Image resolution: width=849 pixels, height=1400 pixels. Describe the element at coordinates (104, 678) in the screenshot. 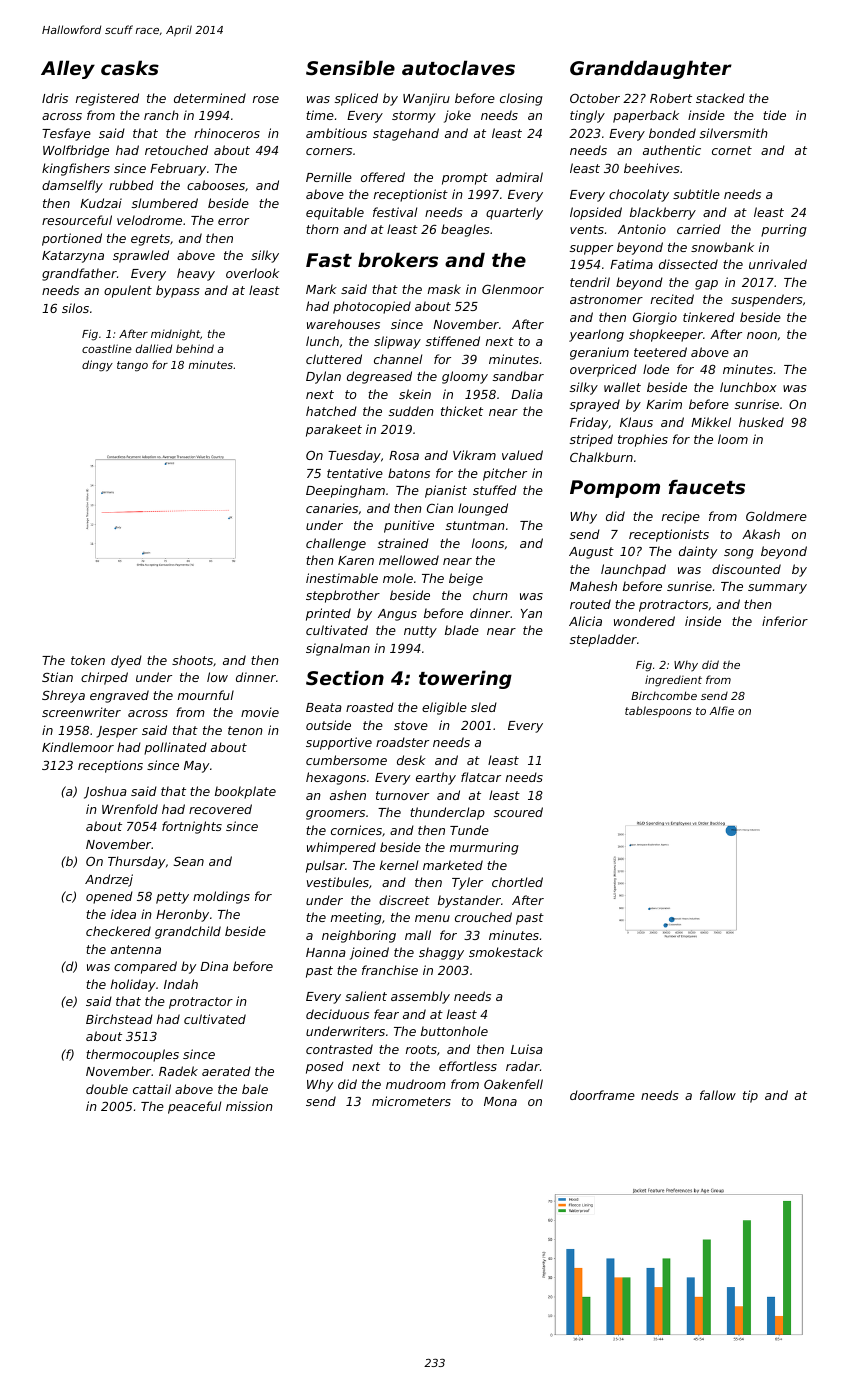

I see `chirped` at that location.
